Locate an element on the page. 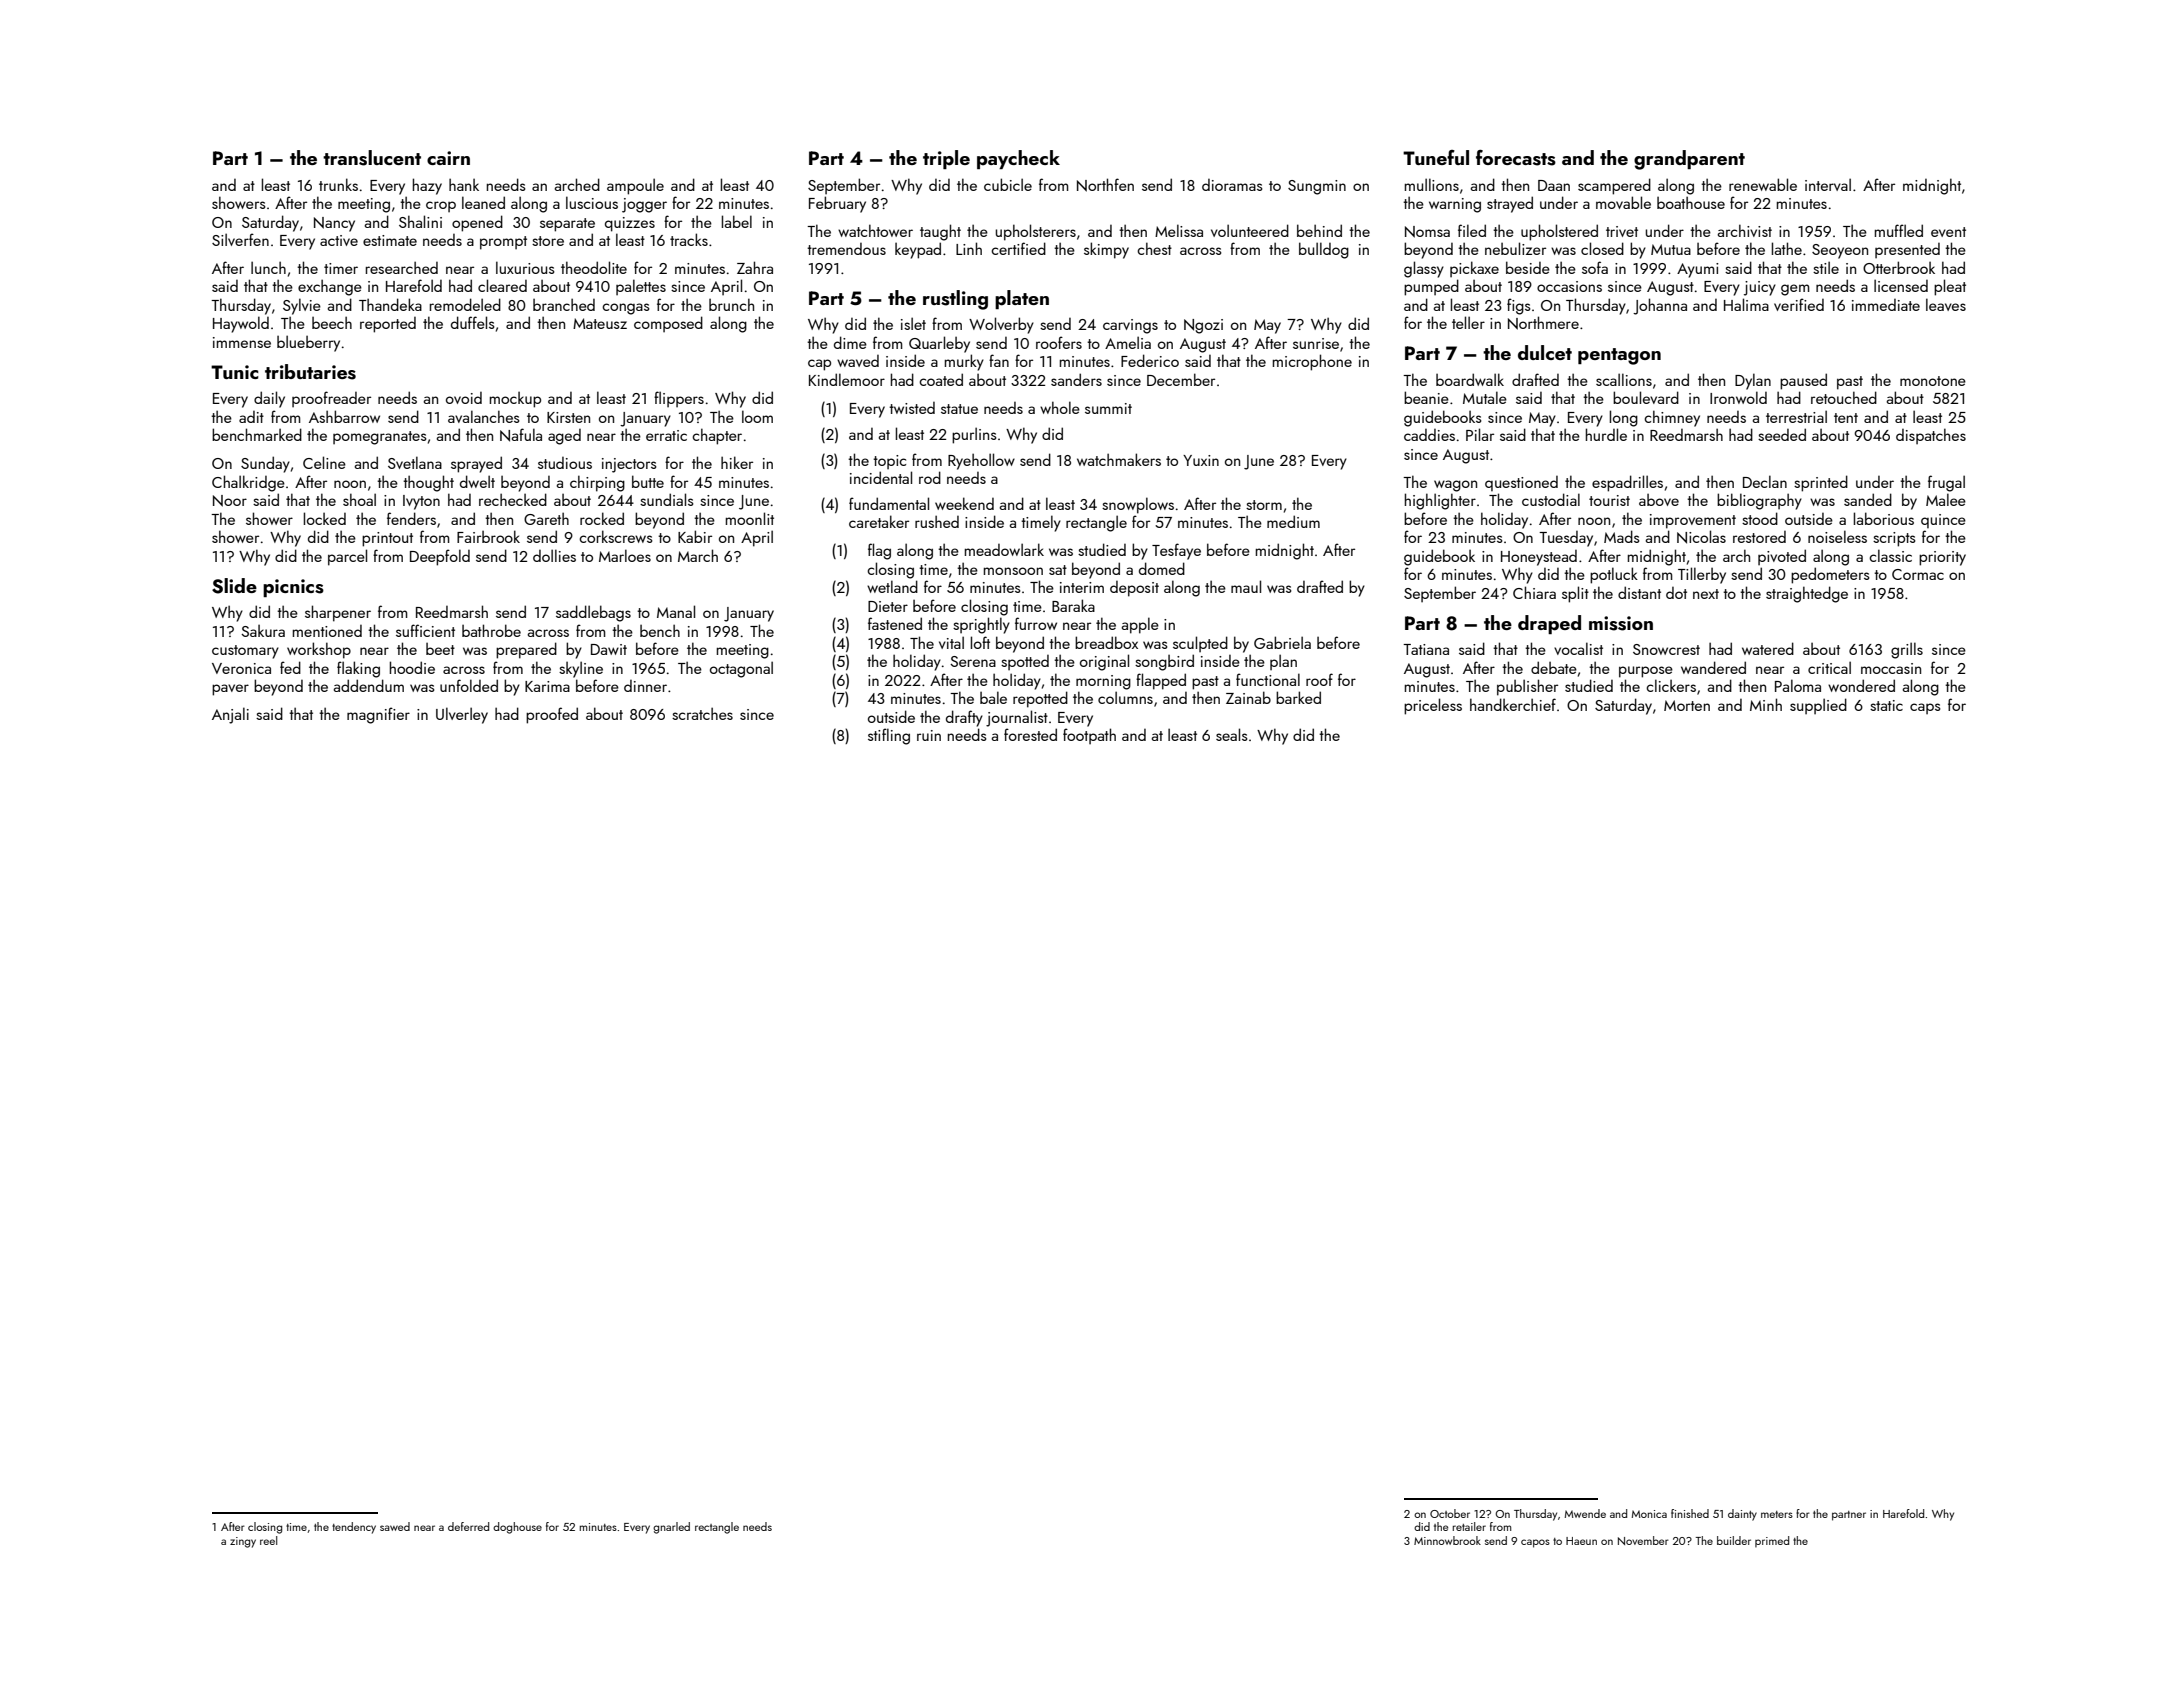  seals is located at coordinates (1232, 734).
